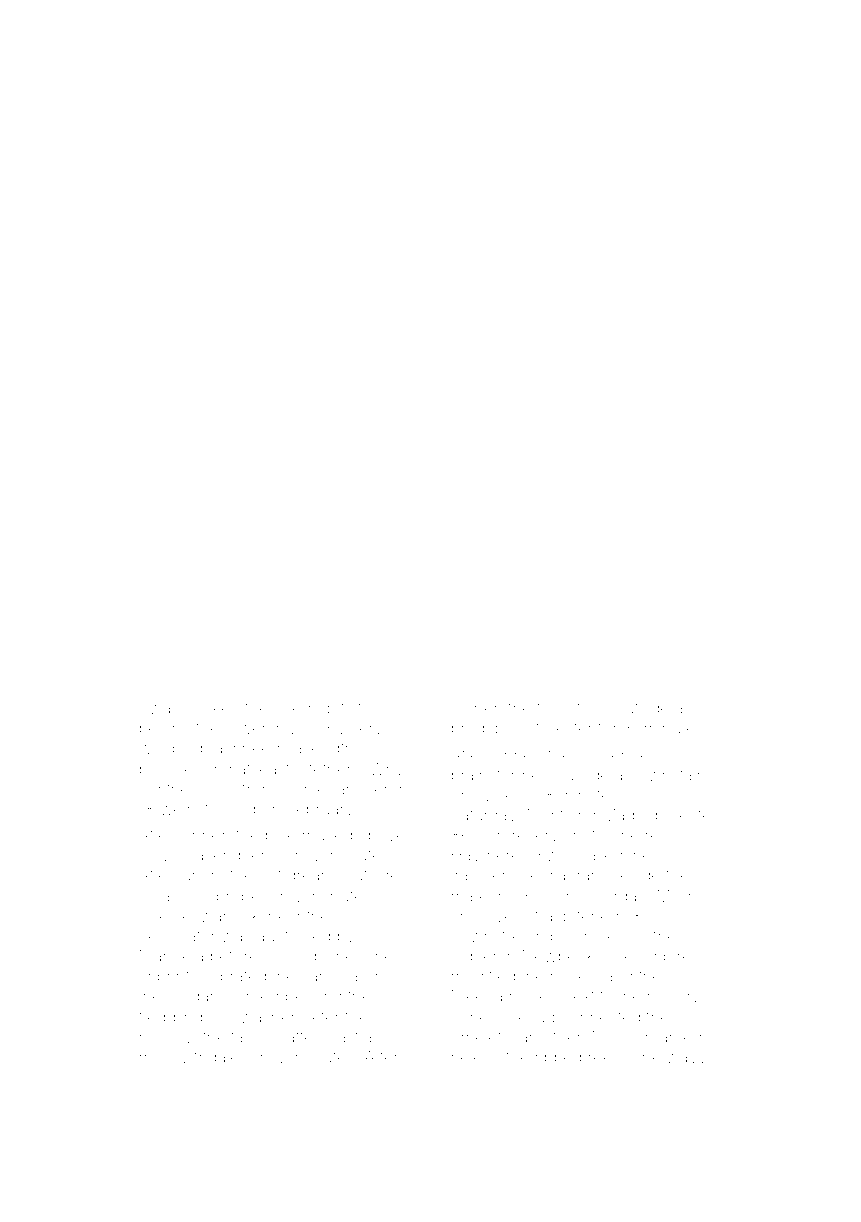 The width and height of the page is (861, 1222). I want to click on Milan, so click(677, 896).
